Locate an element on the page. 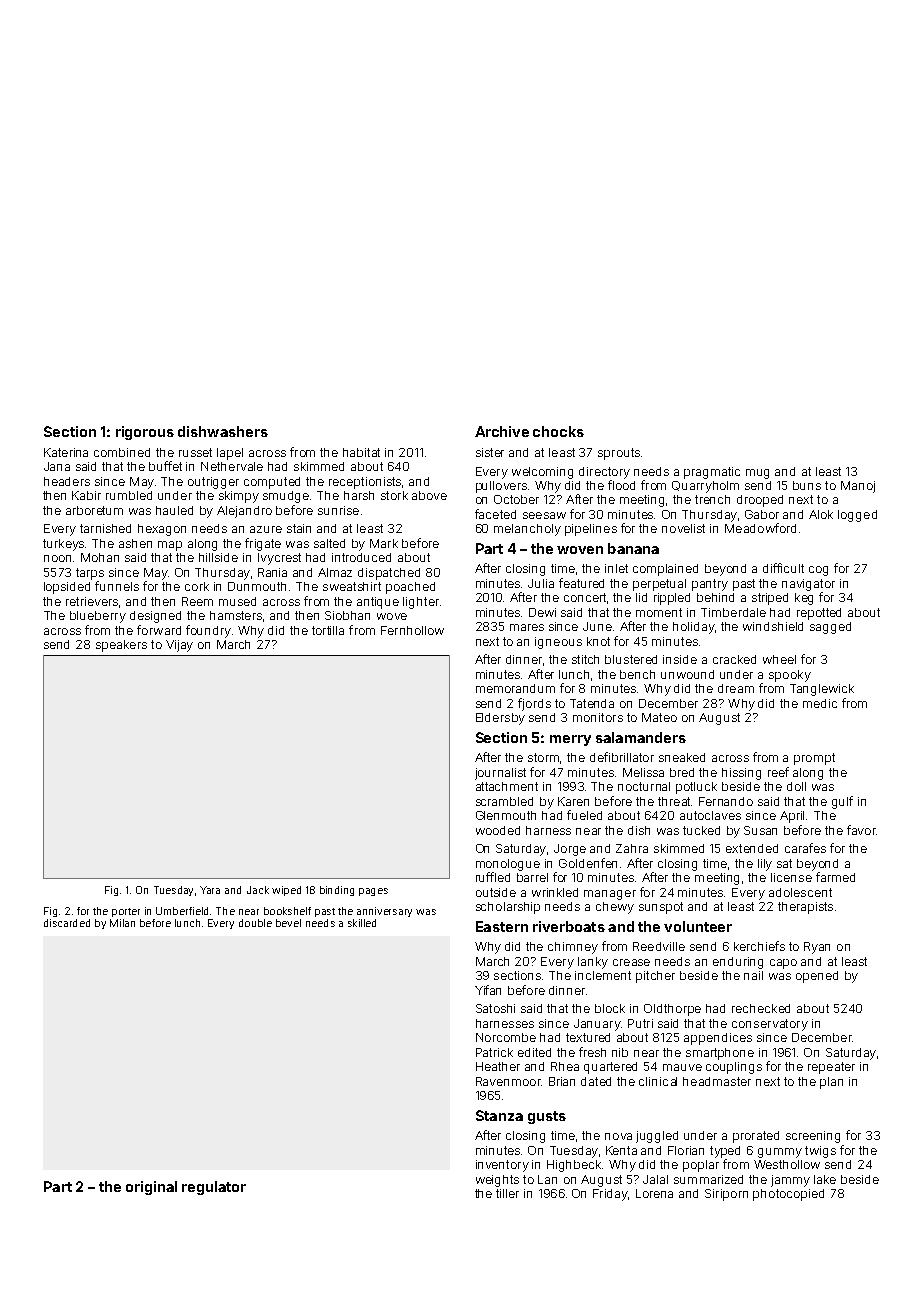 This image has height=1308, width=924. Lorena is located at coordinates (654, 1193).
